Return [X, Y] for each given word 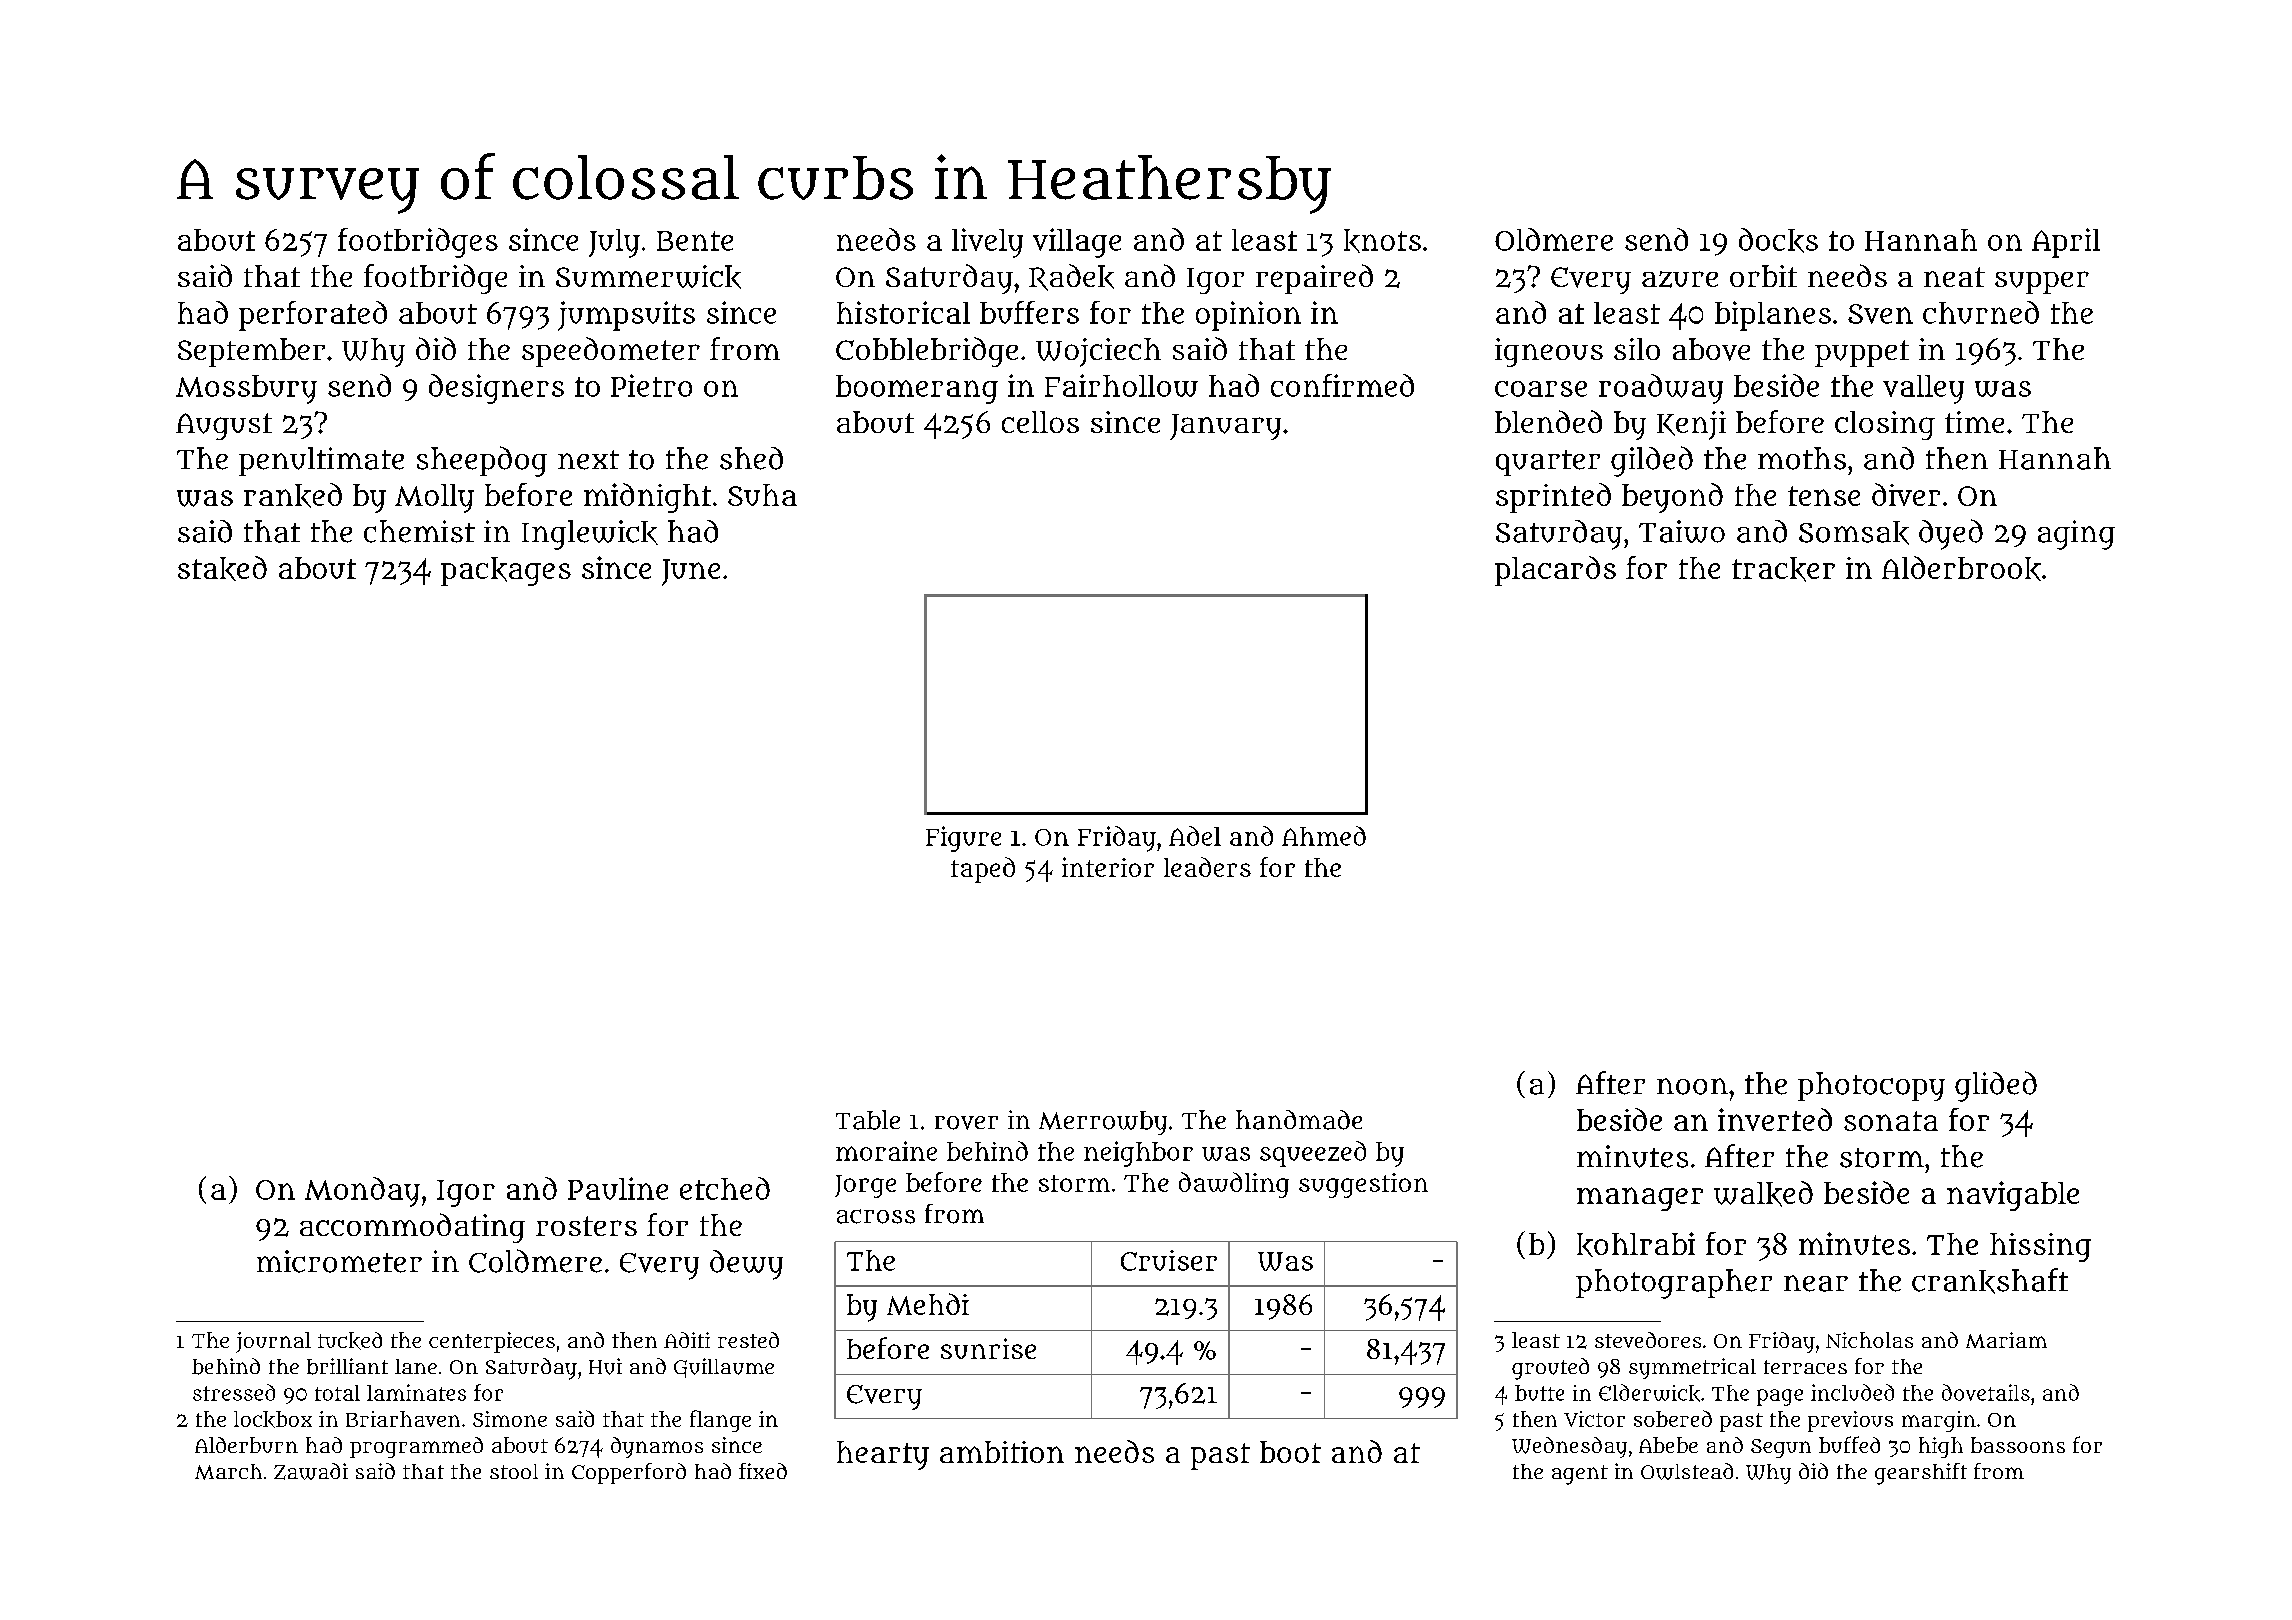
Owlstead [1687, 1471]
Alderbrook [1961, 568]
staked [222, 568]
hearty [883, 1455]
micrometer [339, 1261]
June [691, 572]
